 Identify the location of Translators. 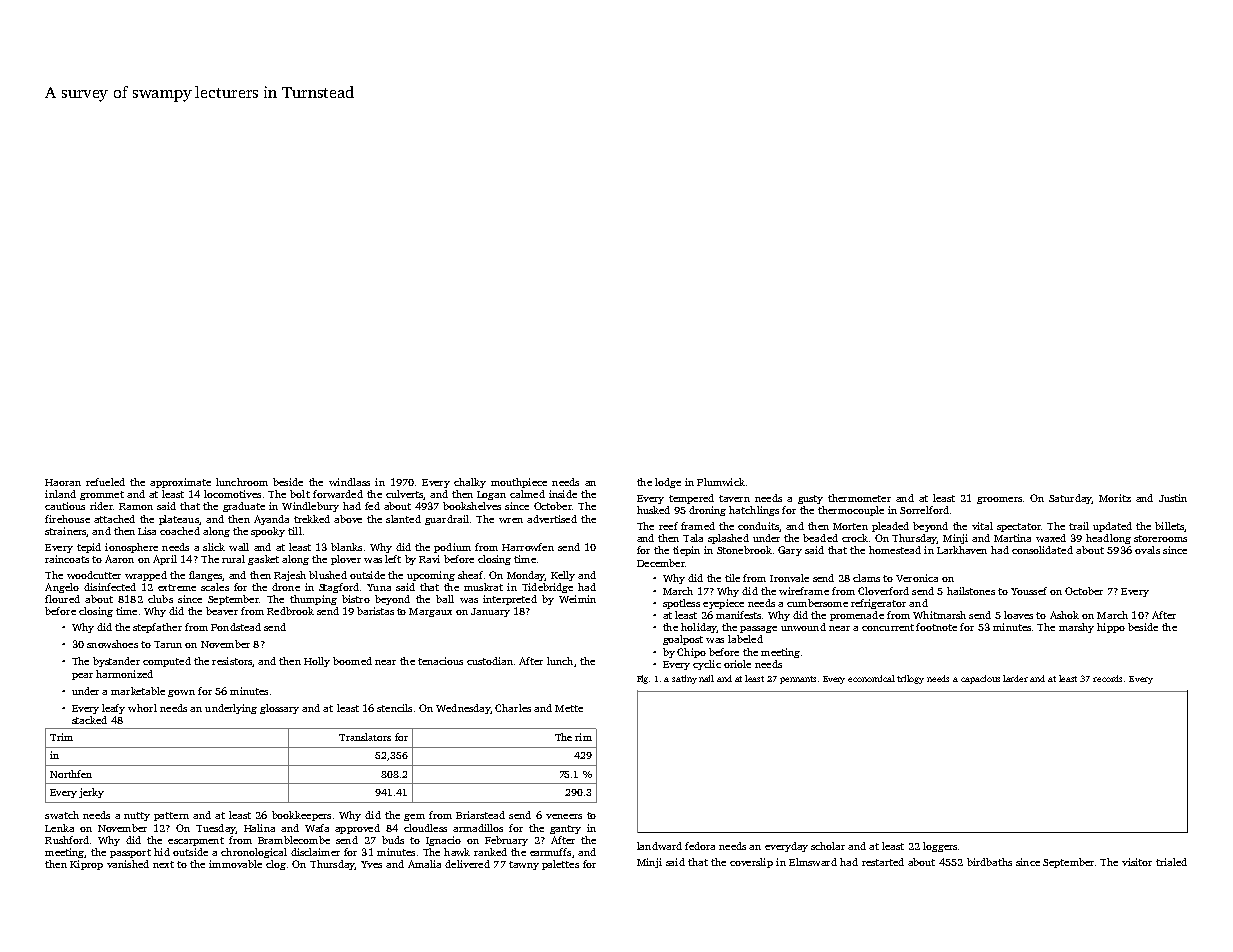
(365, 737).
